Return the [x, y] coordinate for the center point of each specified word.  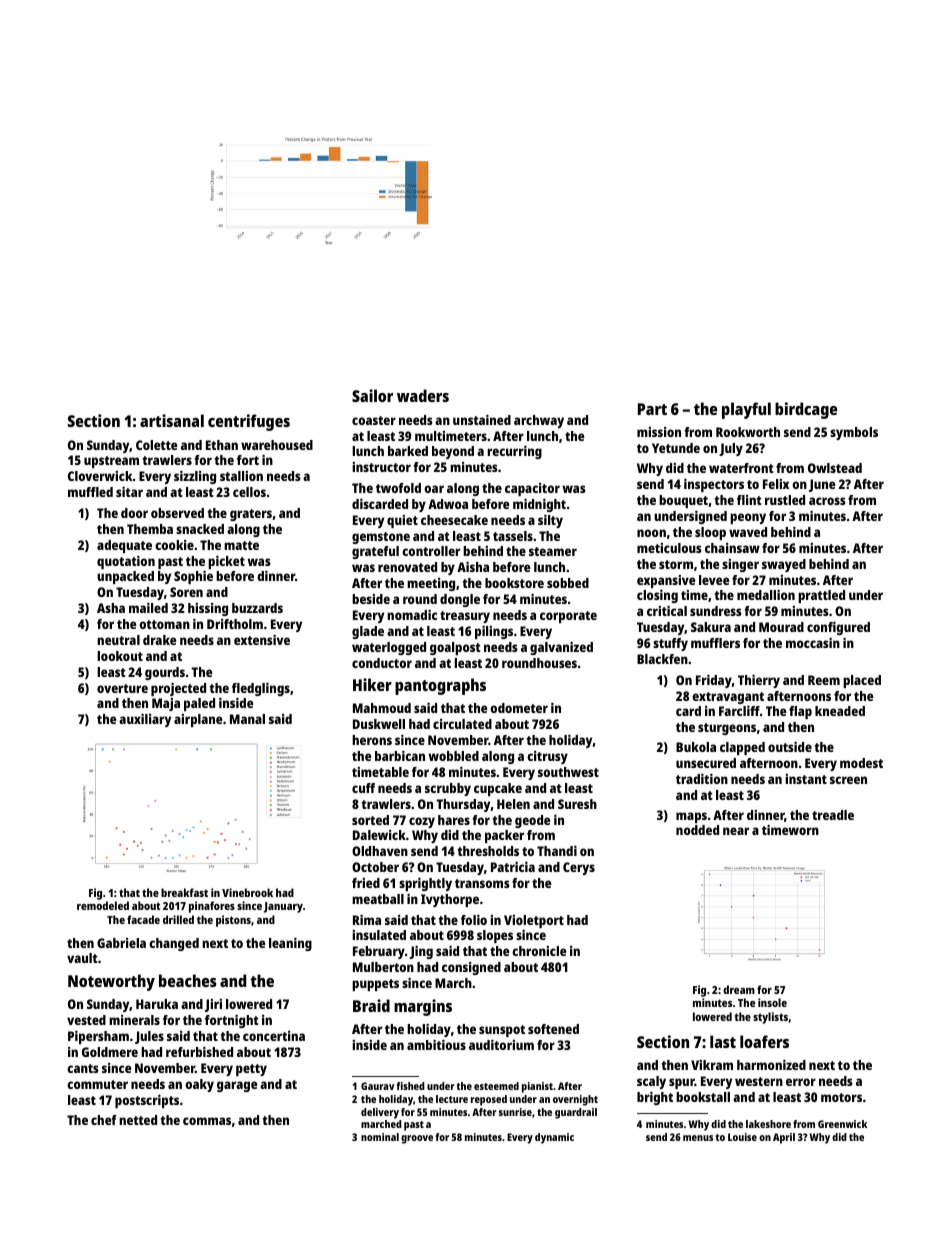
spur [682, 1083]
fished [411, 1086]
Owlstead [835, 468]
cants [83, 1068]
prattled [821, 596]
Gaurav [378, 1086]
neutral [118, 640]
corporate [568, 617]
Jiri [213, 1005]
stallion [241, 476]
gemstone [381, 538]
